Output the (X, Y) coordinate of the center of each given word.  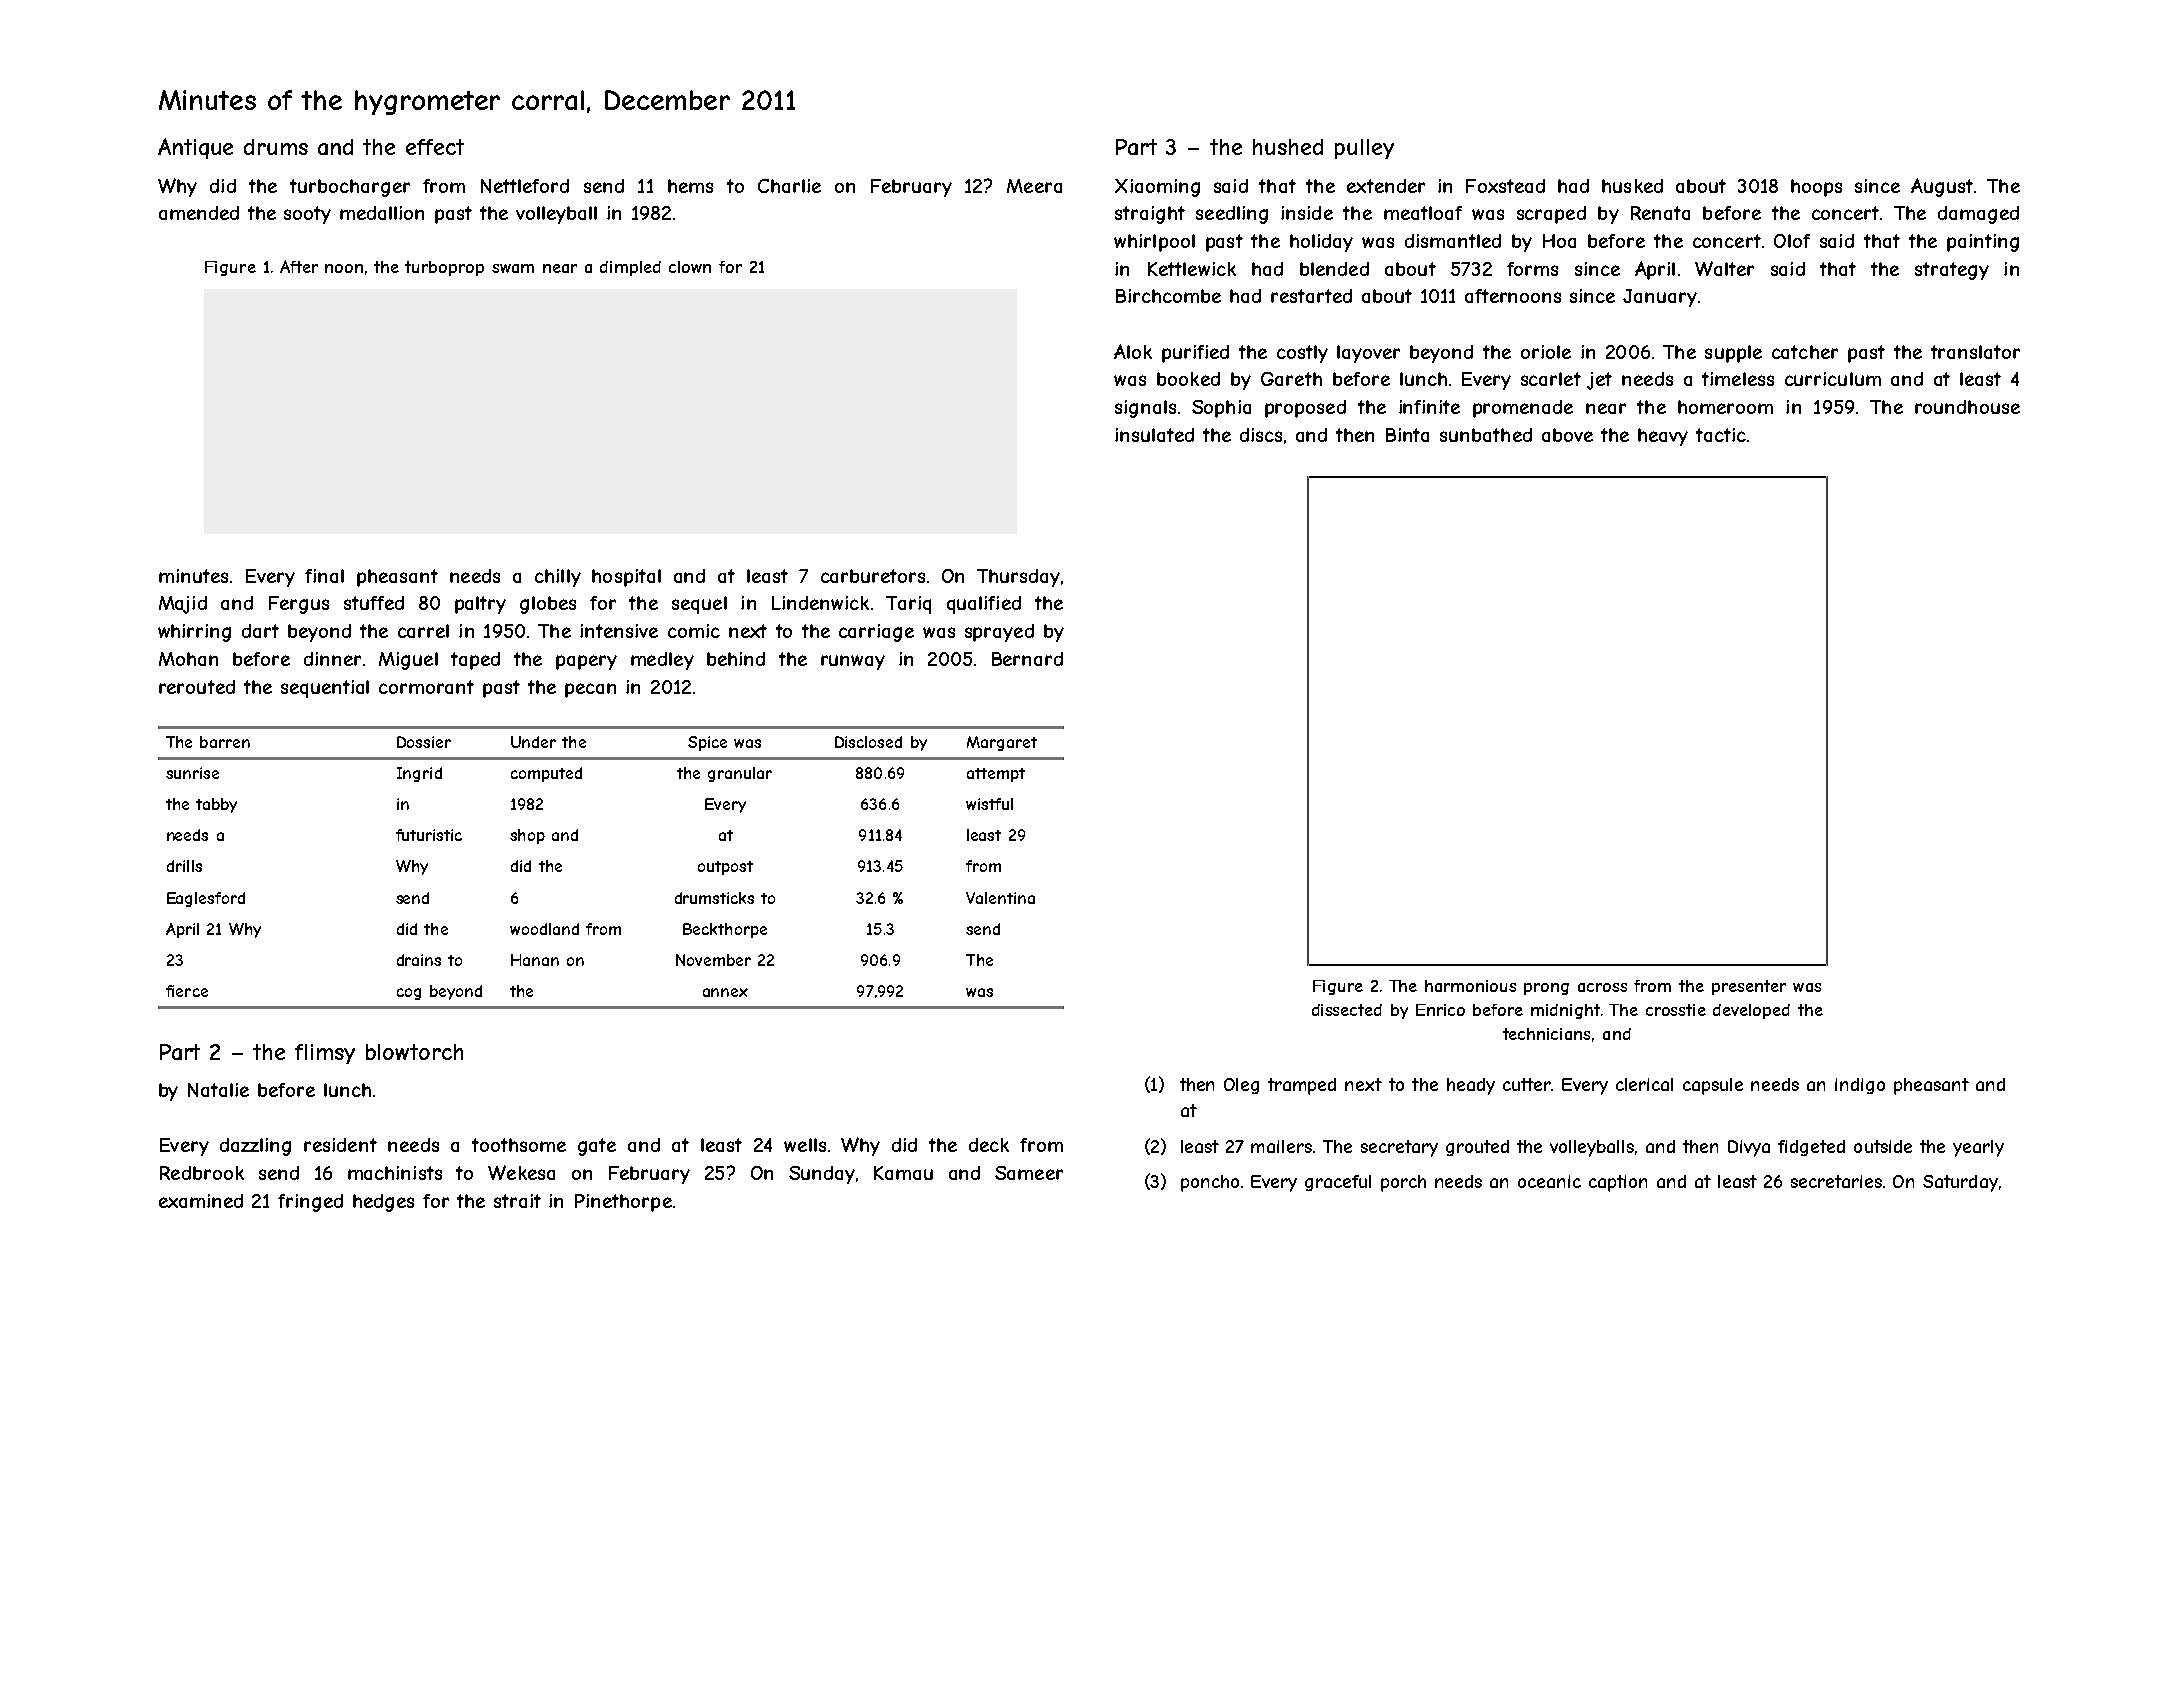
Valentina (1000, 898)
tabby (216, 805)
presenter (1749, 987)
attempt (996, 775)
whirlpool (1154, 243)
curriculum (1833, 379)
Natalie (218, 1090)
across (1602, 987)
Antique (195, 148)
